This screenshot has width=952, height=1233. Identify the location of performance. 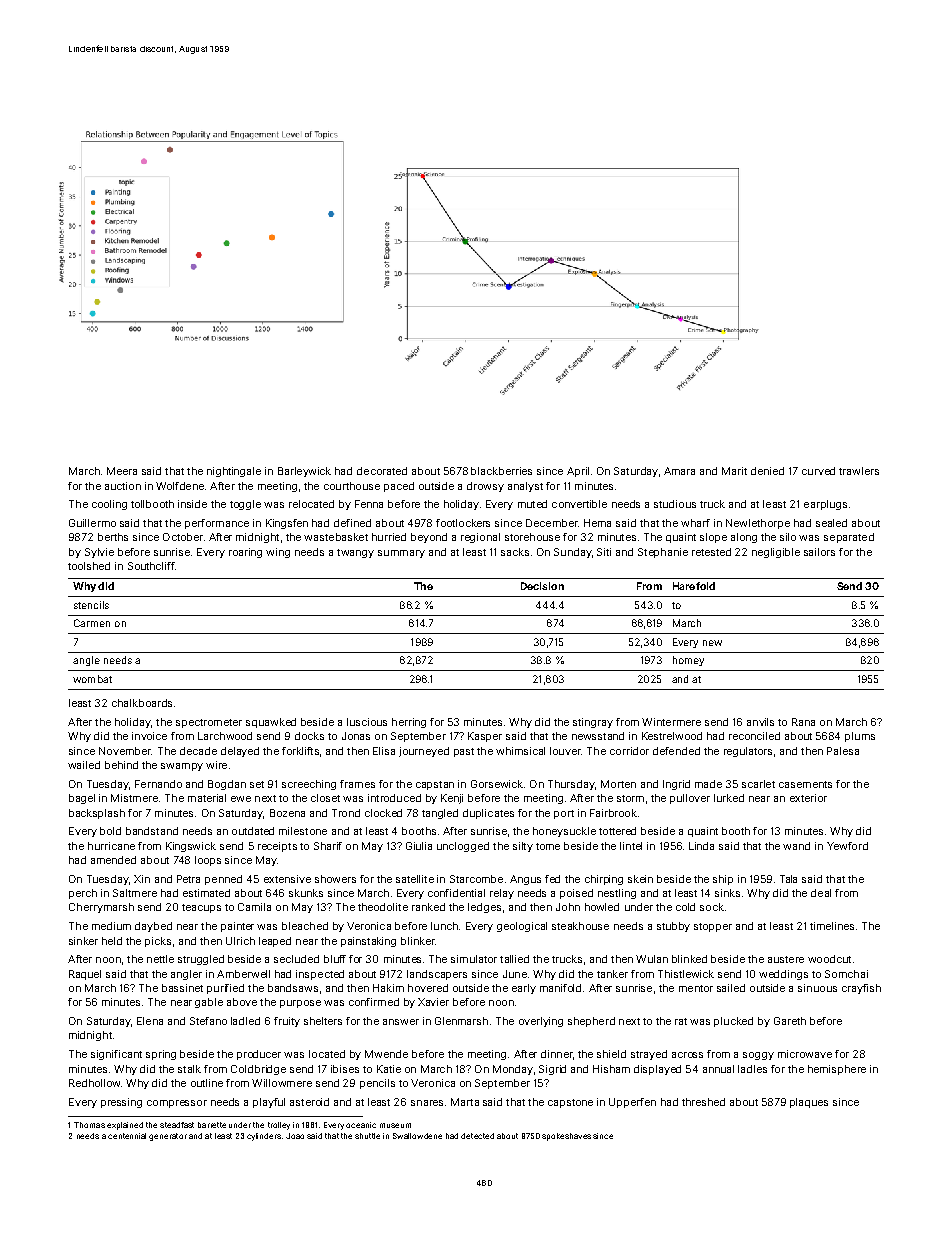
(217, 524).
